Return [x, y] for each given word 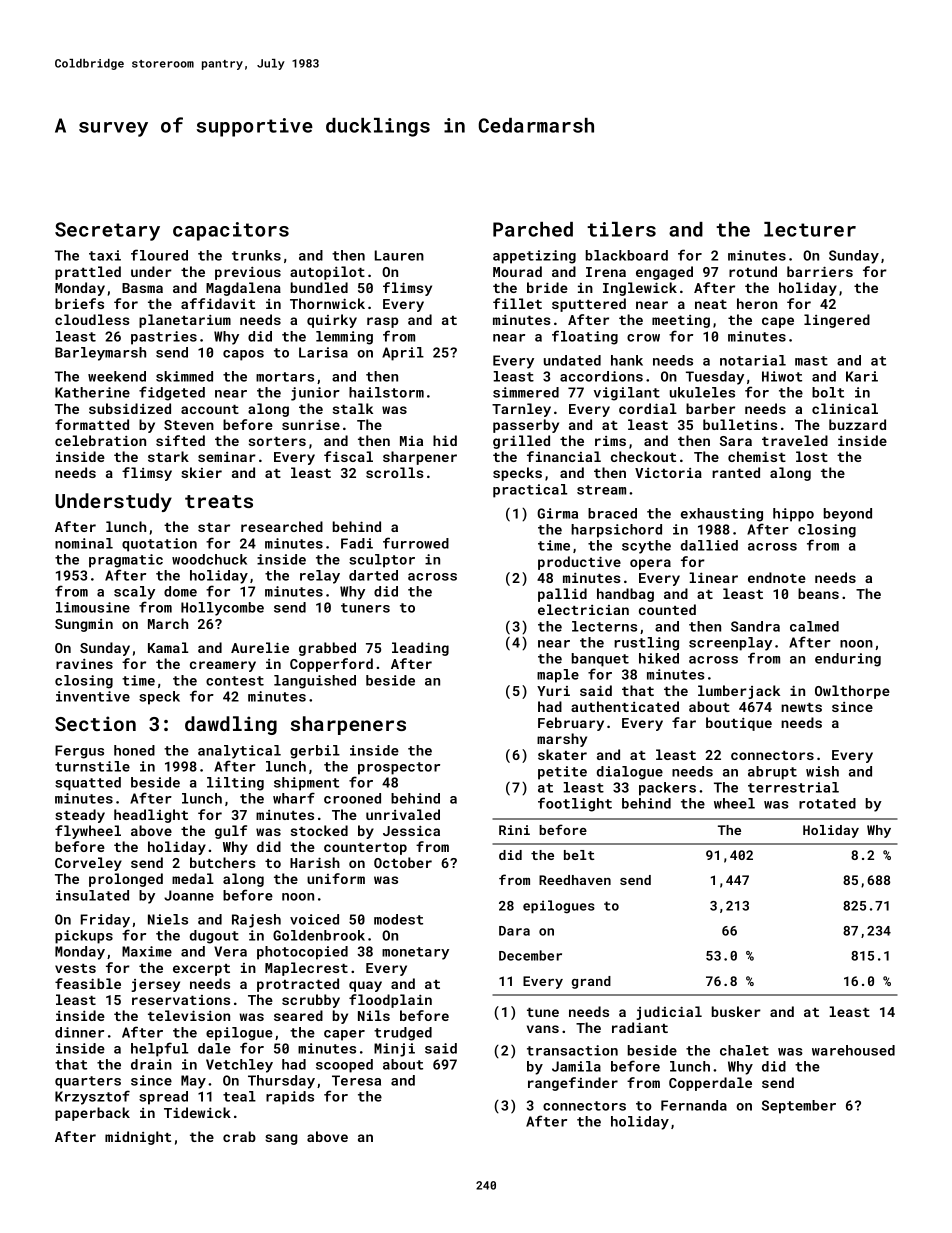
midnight [138, 1138]
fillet [517, 303]
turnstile [92, 766]
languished [315, 682]
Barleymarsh [100, 354]
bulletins [740, 424]
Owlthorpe [852, 692]
